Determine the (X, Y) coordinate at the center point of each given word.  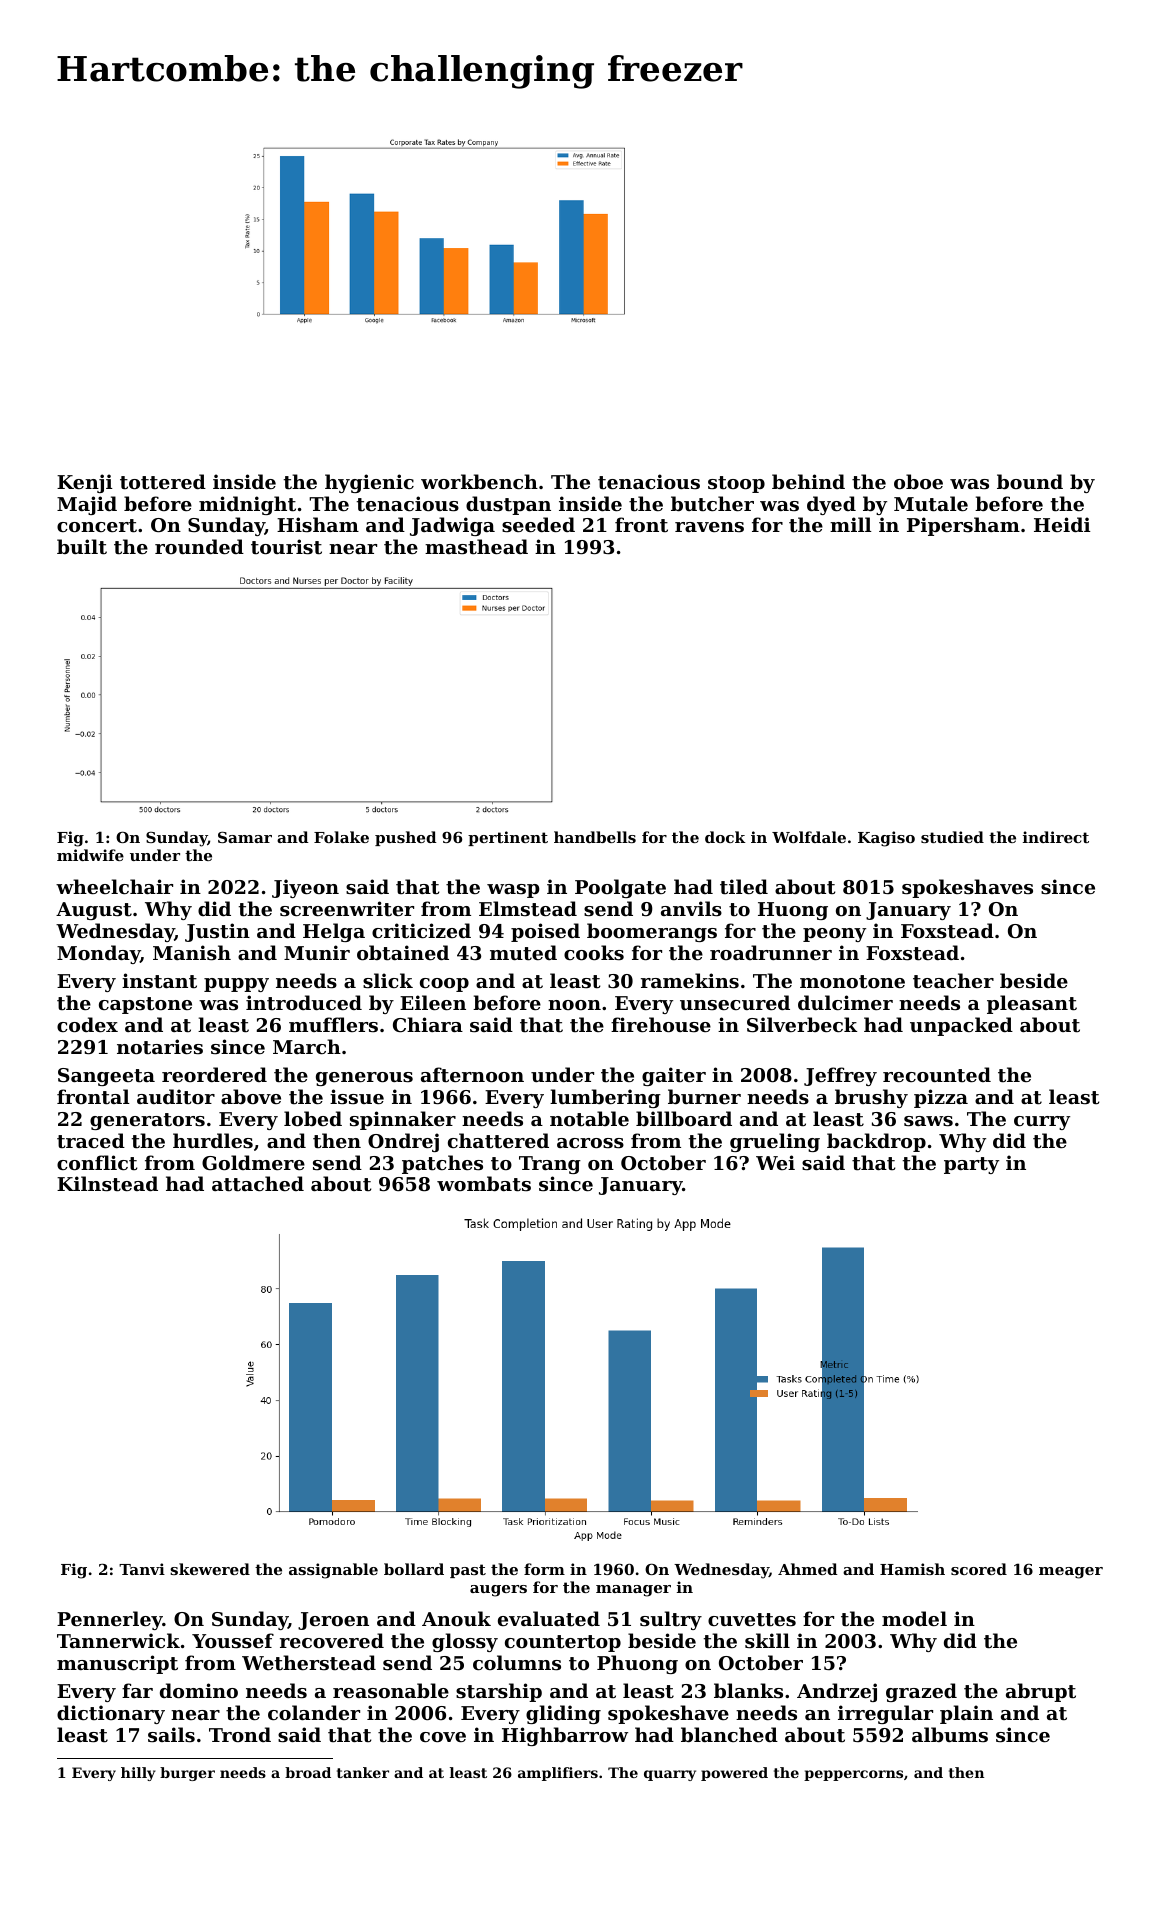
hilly (138, 1774)
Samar (245, 837)
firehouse (661, 1024)
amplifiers (558, 1774)
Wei (775, 1162)
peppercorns (853, 1775)
